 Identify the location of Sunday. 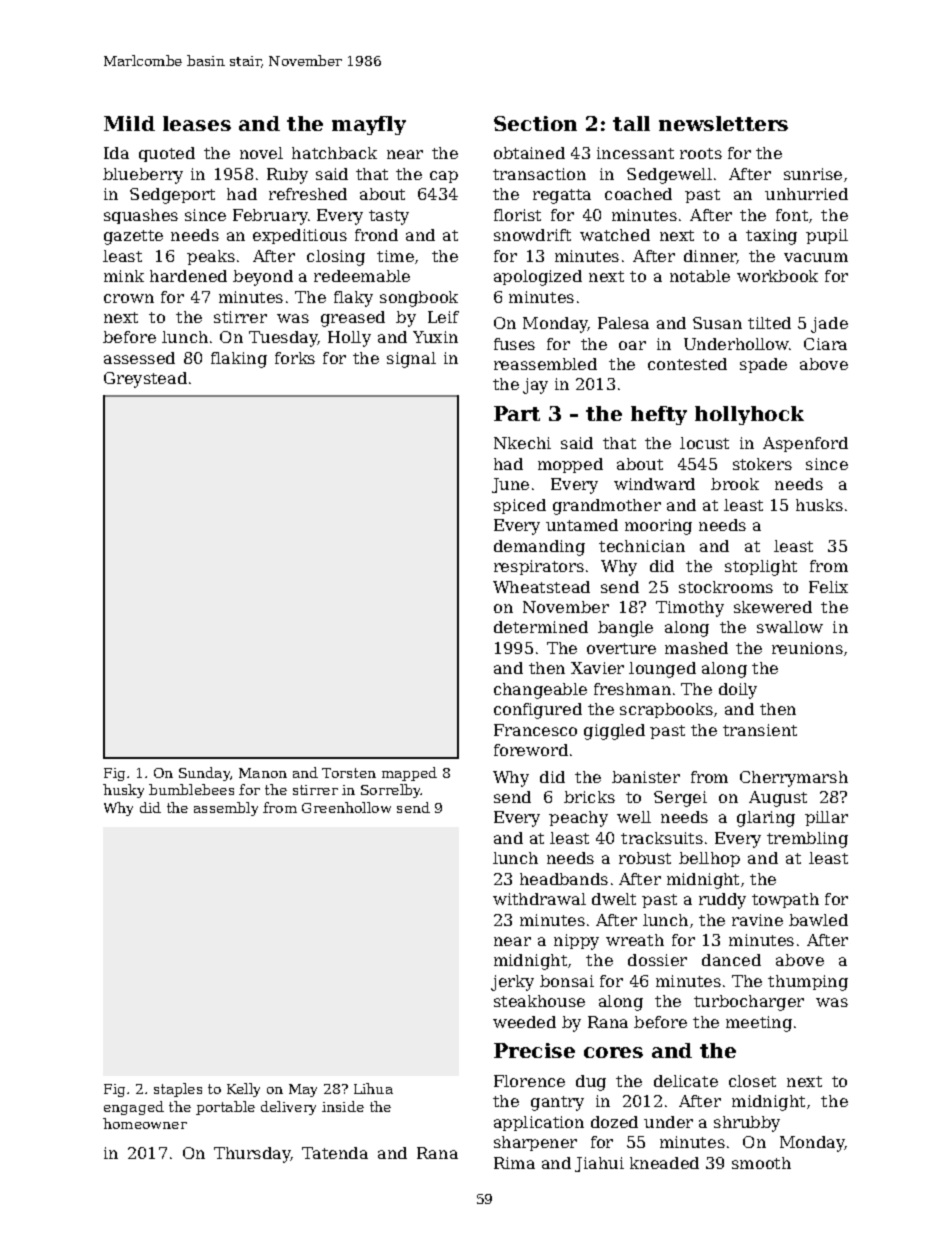
(205, 774).
